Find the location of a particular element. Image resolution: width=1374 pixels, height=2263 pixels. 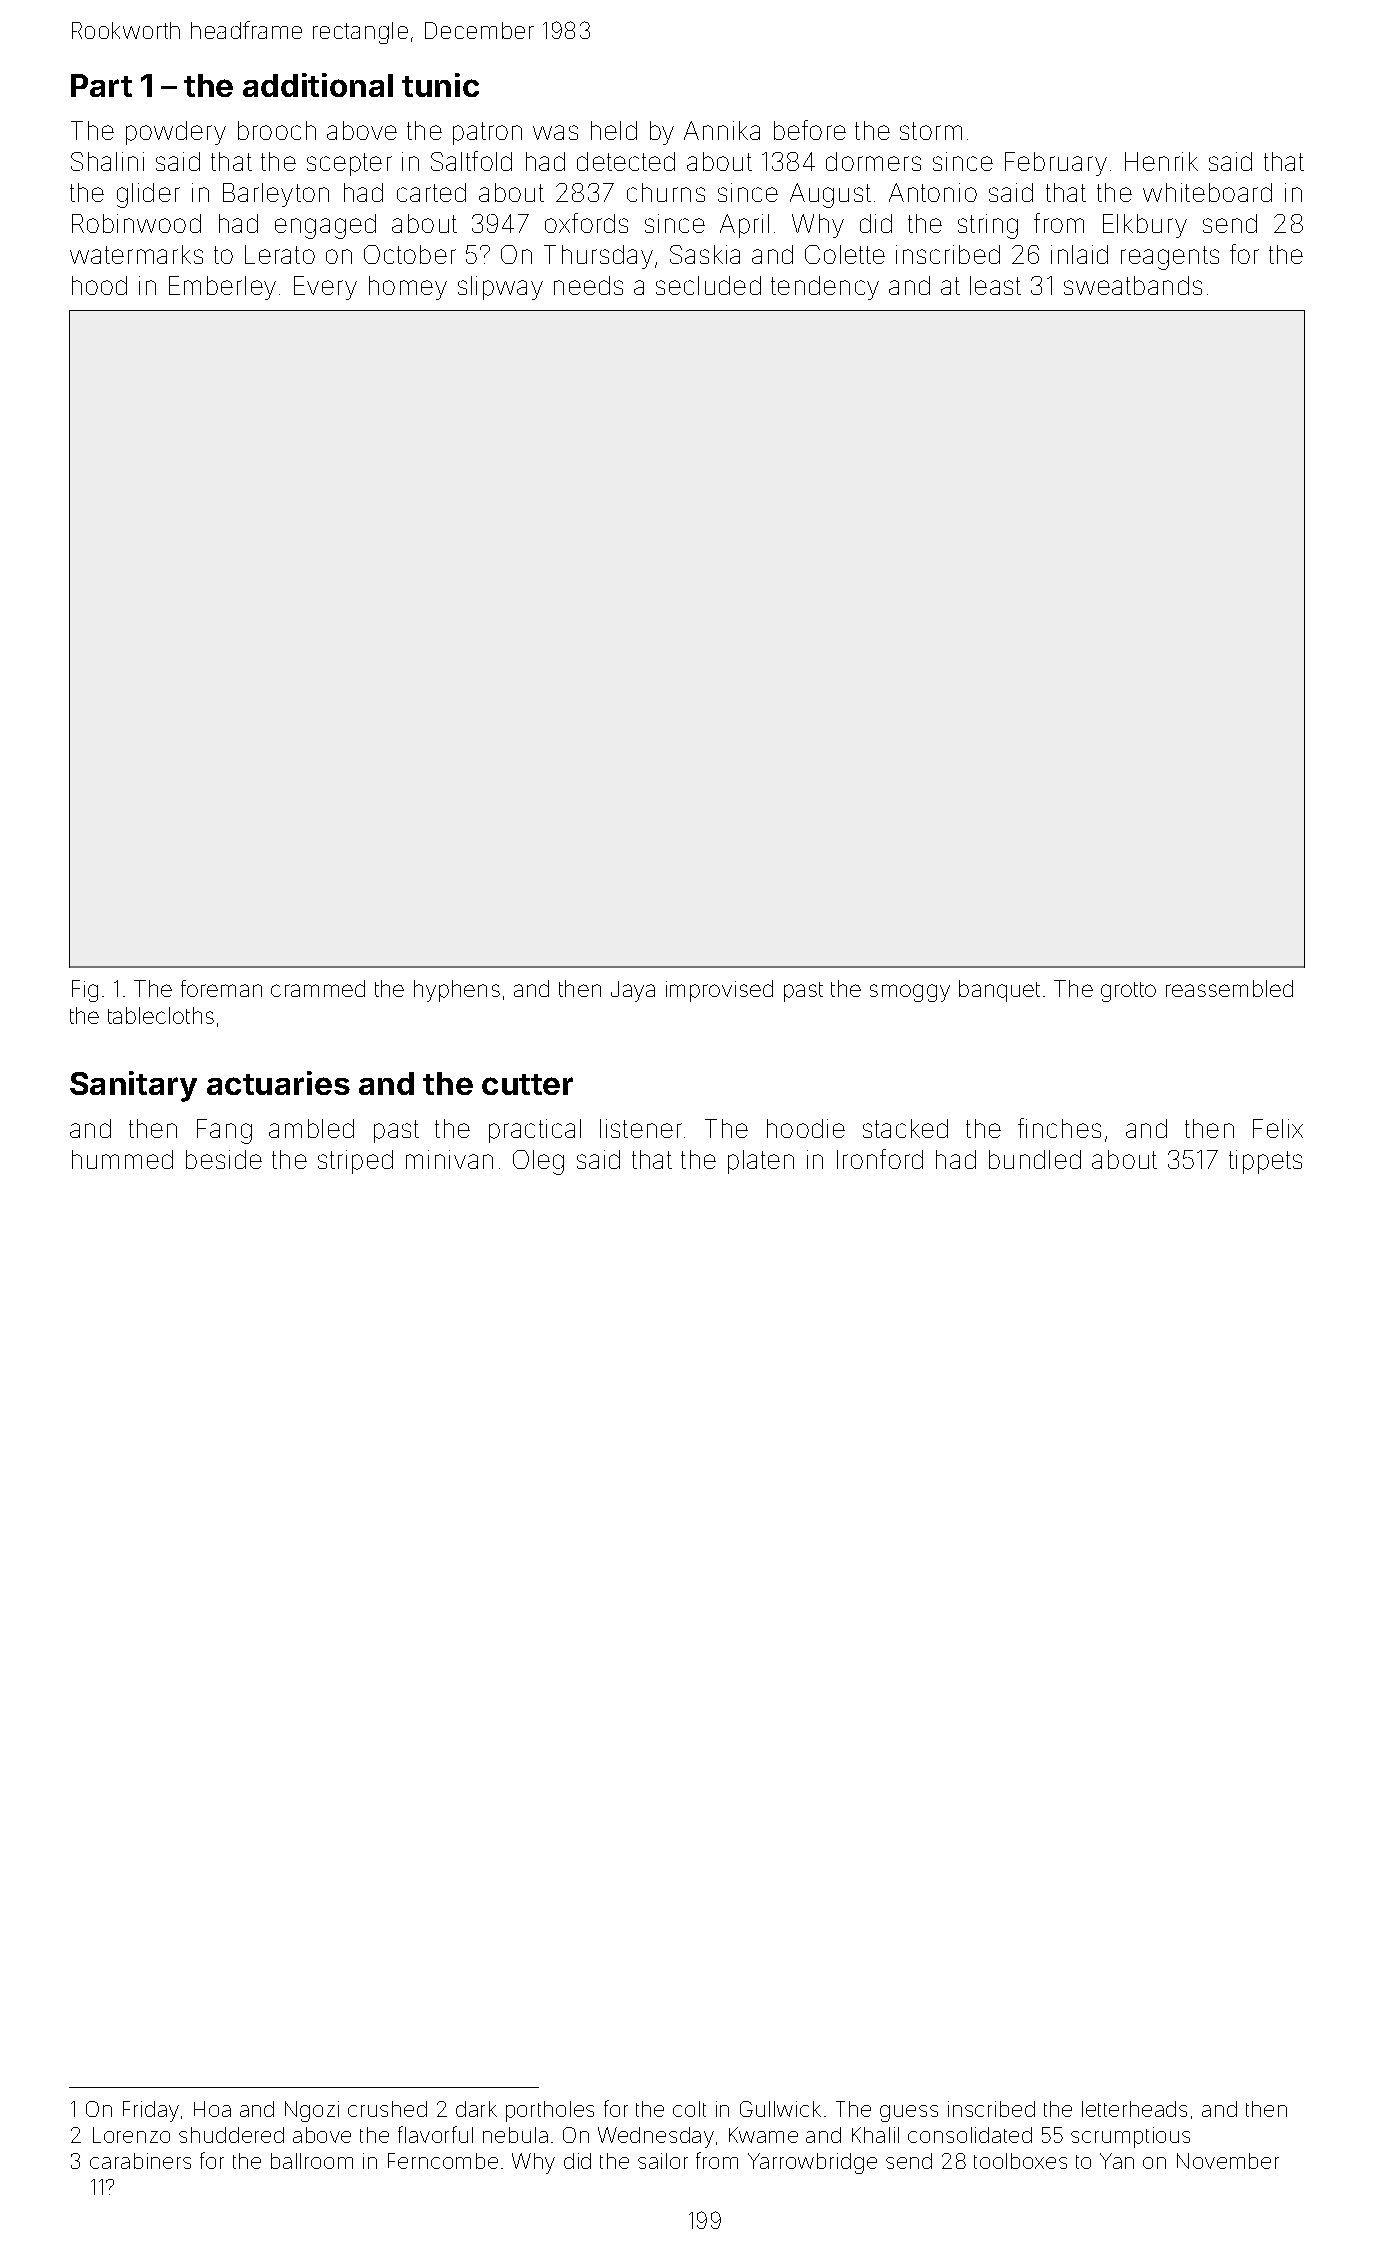

striped is located at coordinates (355, 1162).
